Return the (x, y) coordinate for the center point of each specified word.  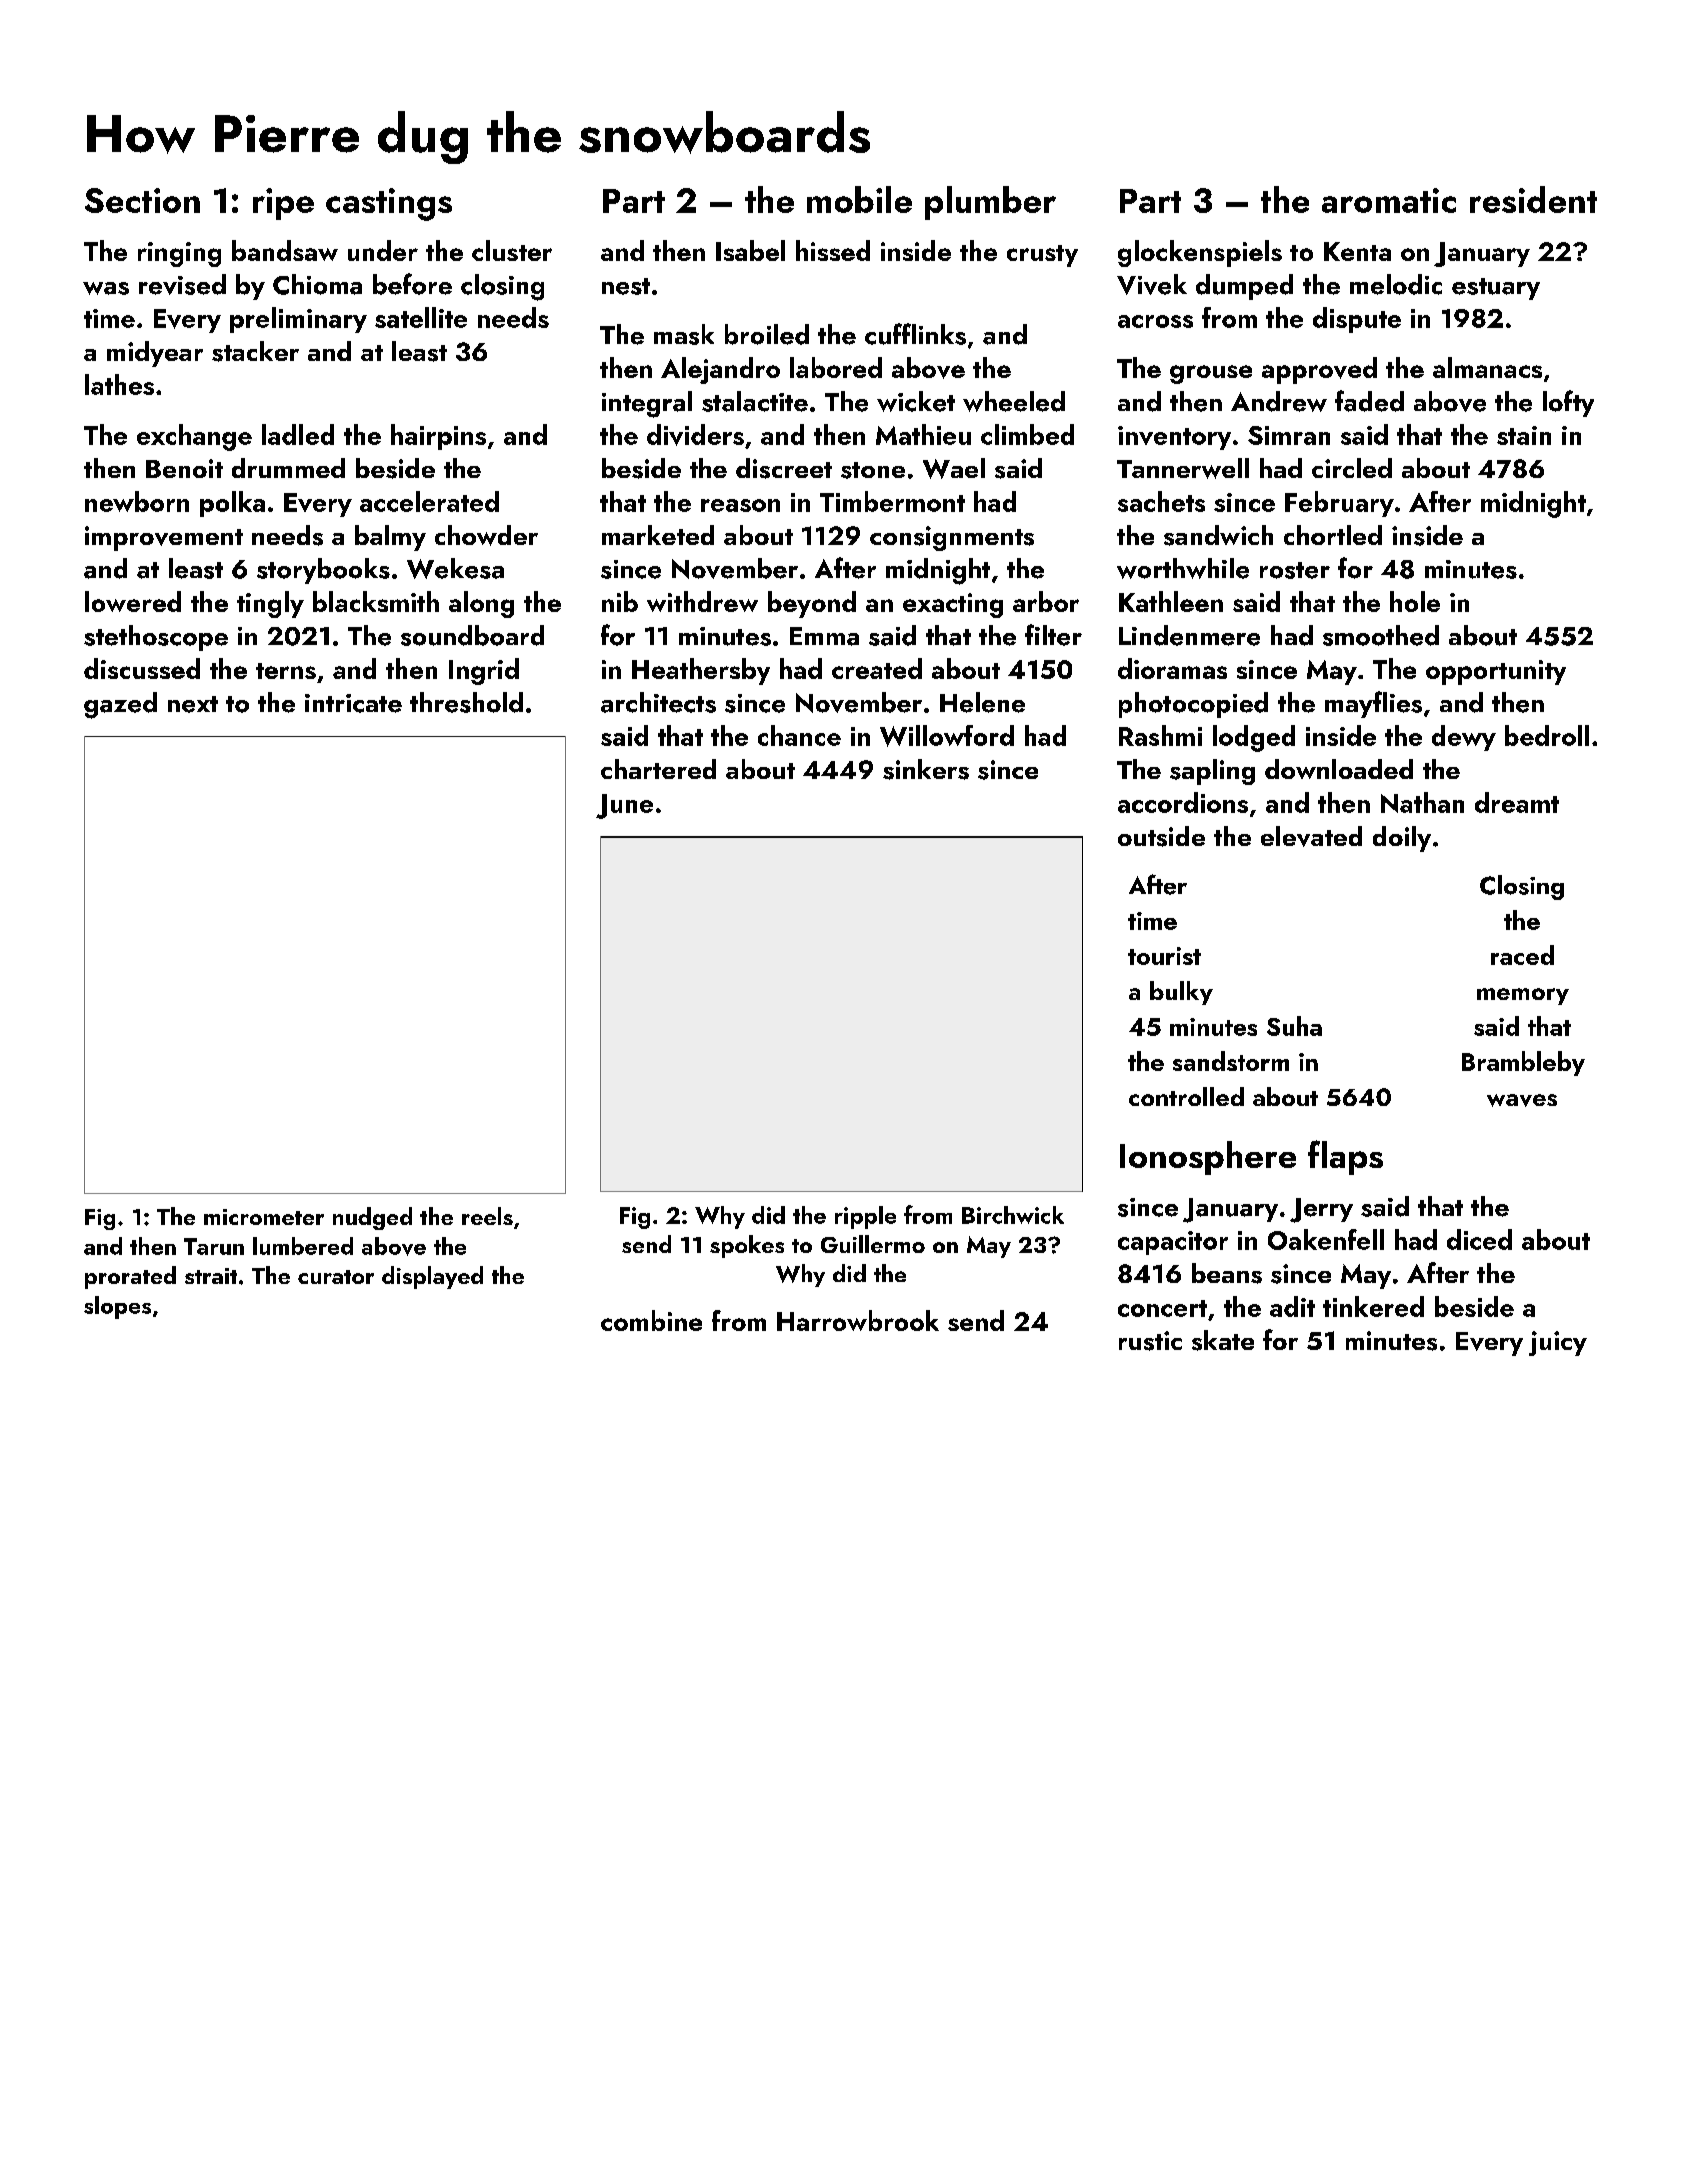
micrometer (264, 1217)
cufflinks (915, 334)
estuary (1496, 289)
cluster (512, 250)
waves (1522, 1100)
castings (389, 204)
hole (1415, 601)
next (193, 704)
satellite (421, 317)
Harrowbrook (858, 1320)
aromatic (1389, 200)
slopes (117, 1307)
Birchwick (1013, 1215)
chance (799, 735)
